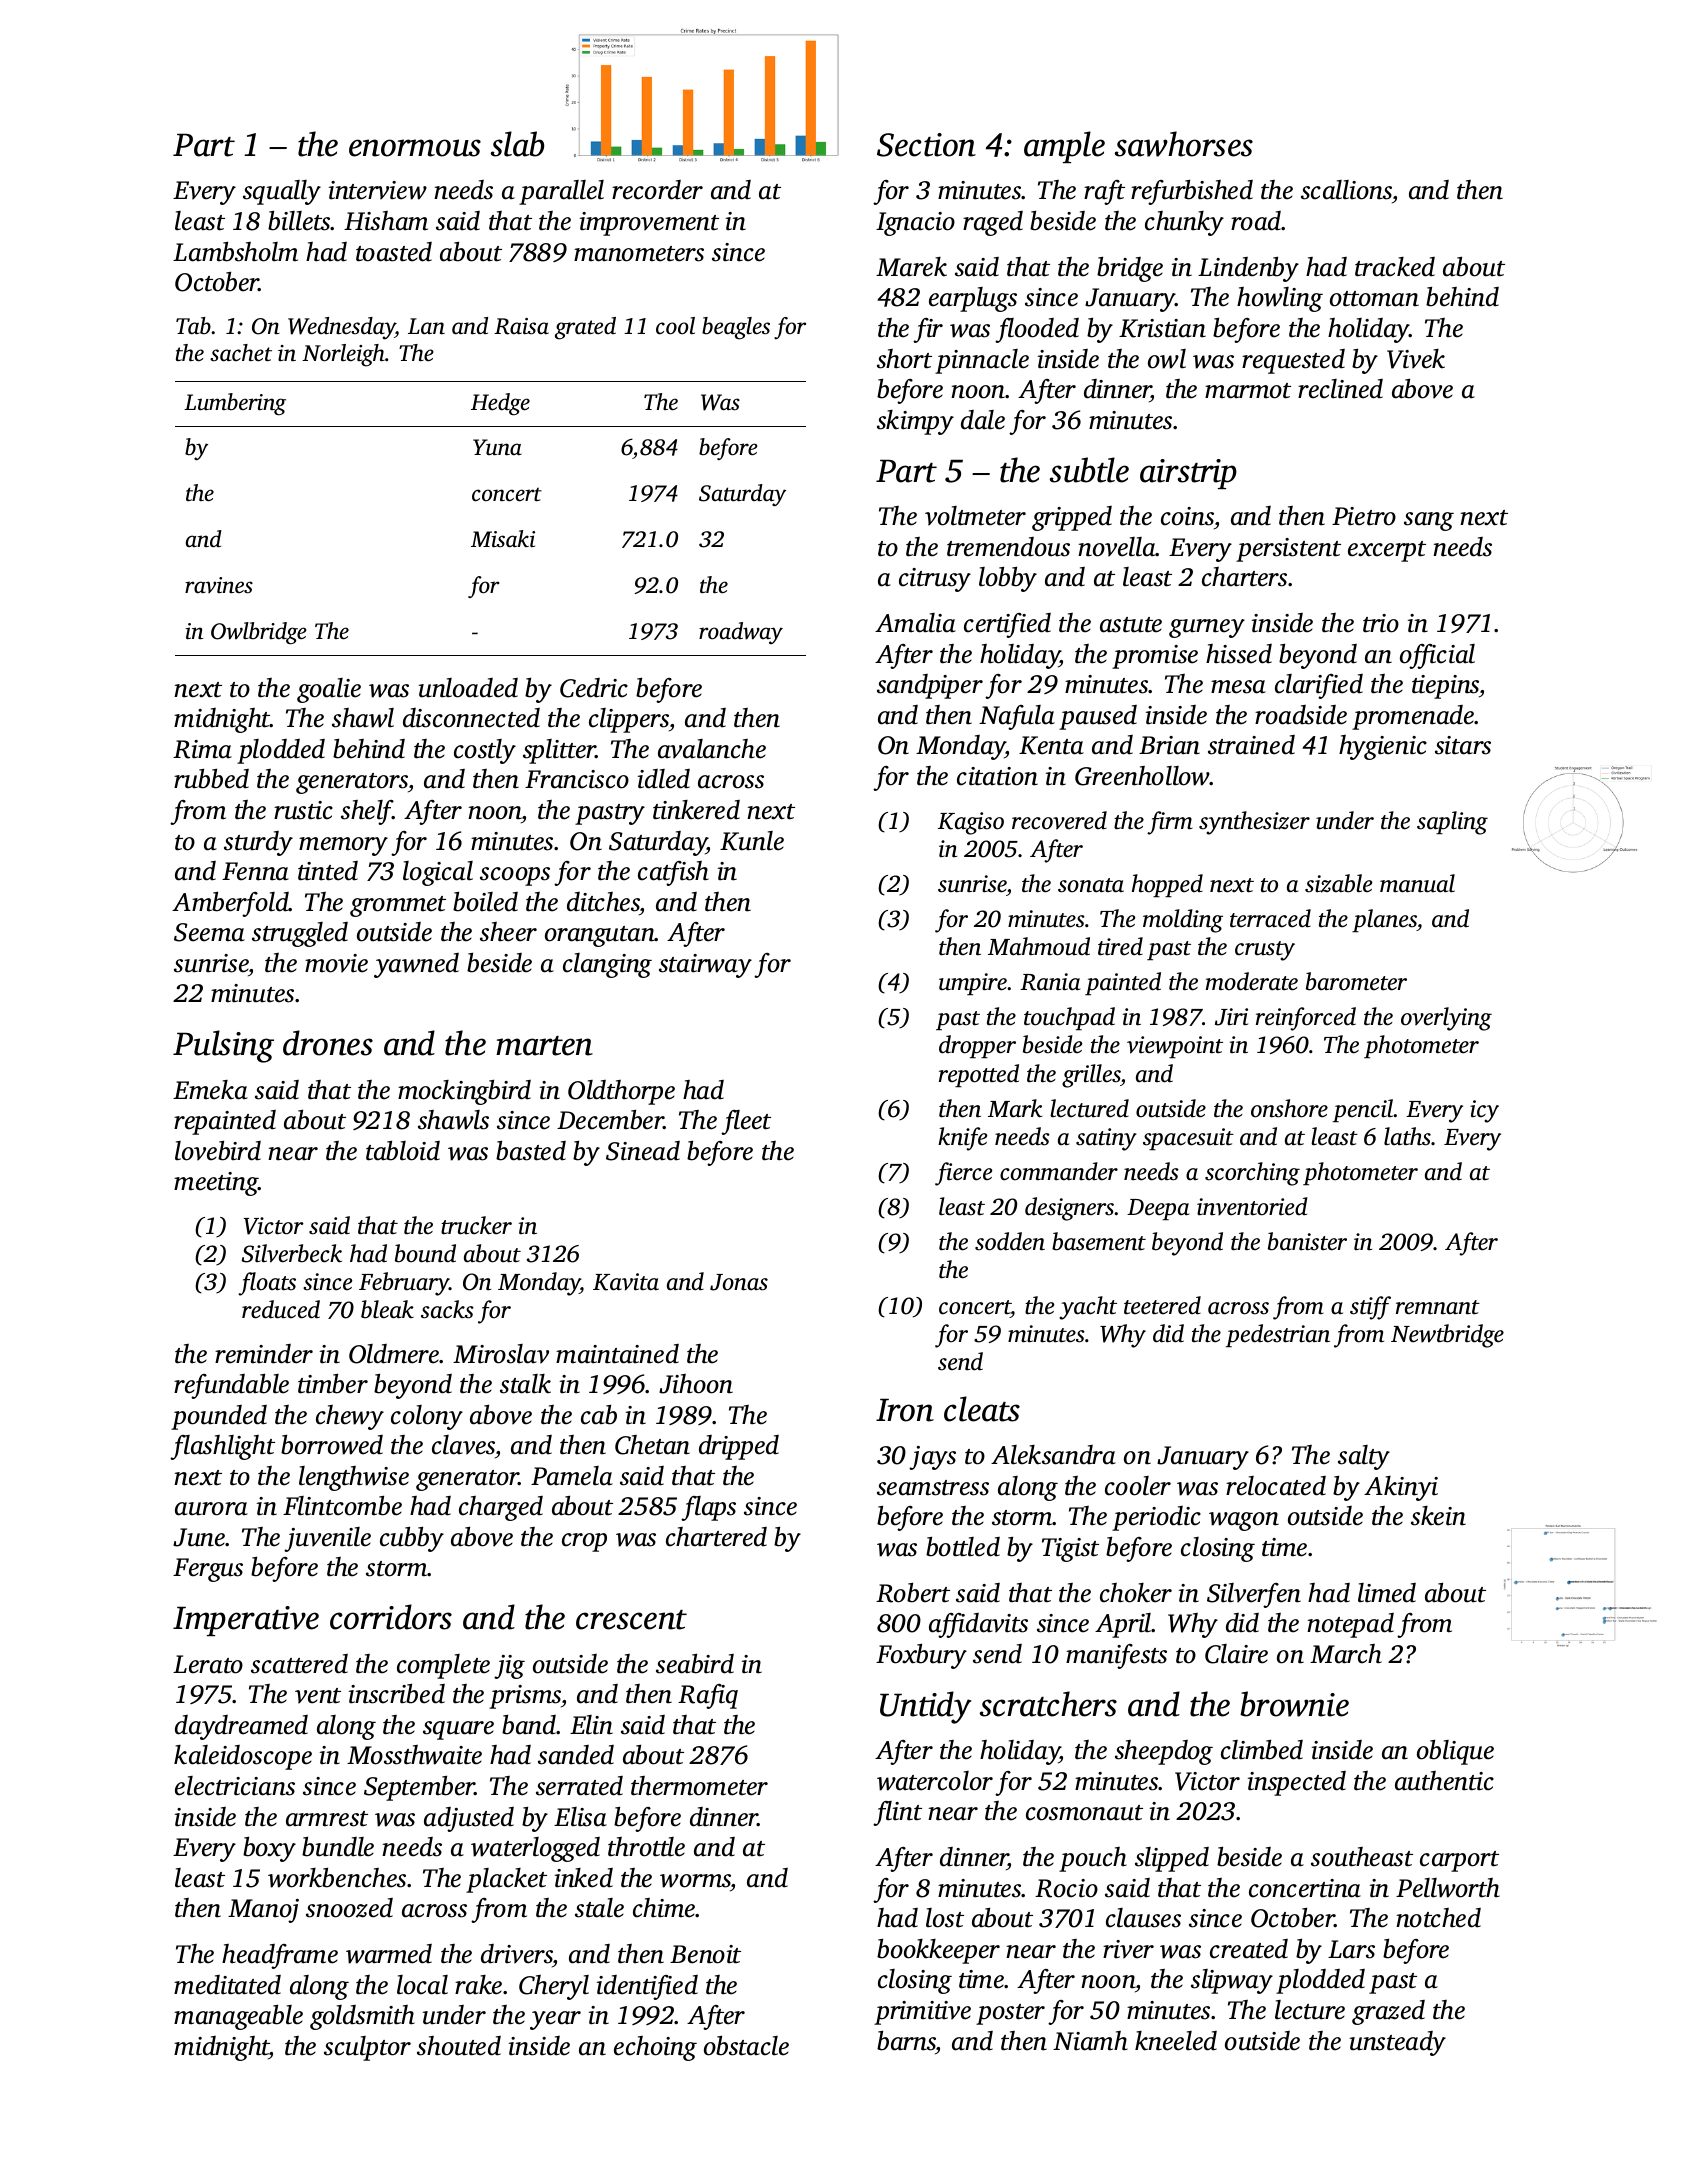 This document has height=2178, width=1683. I want to click on barns, so click(906, 2041).
